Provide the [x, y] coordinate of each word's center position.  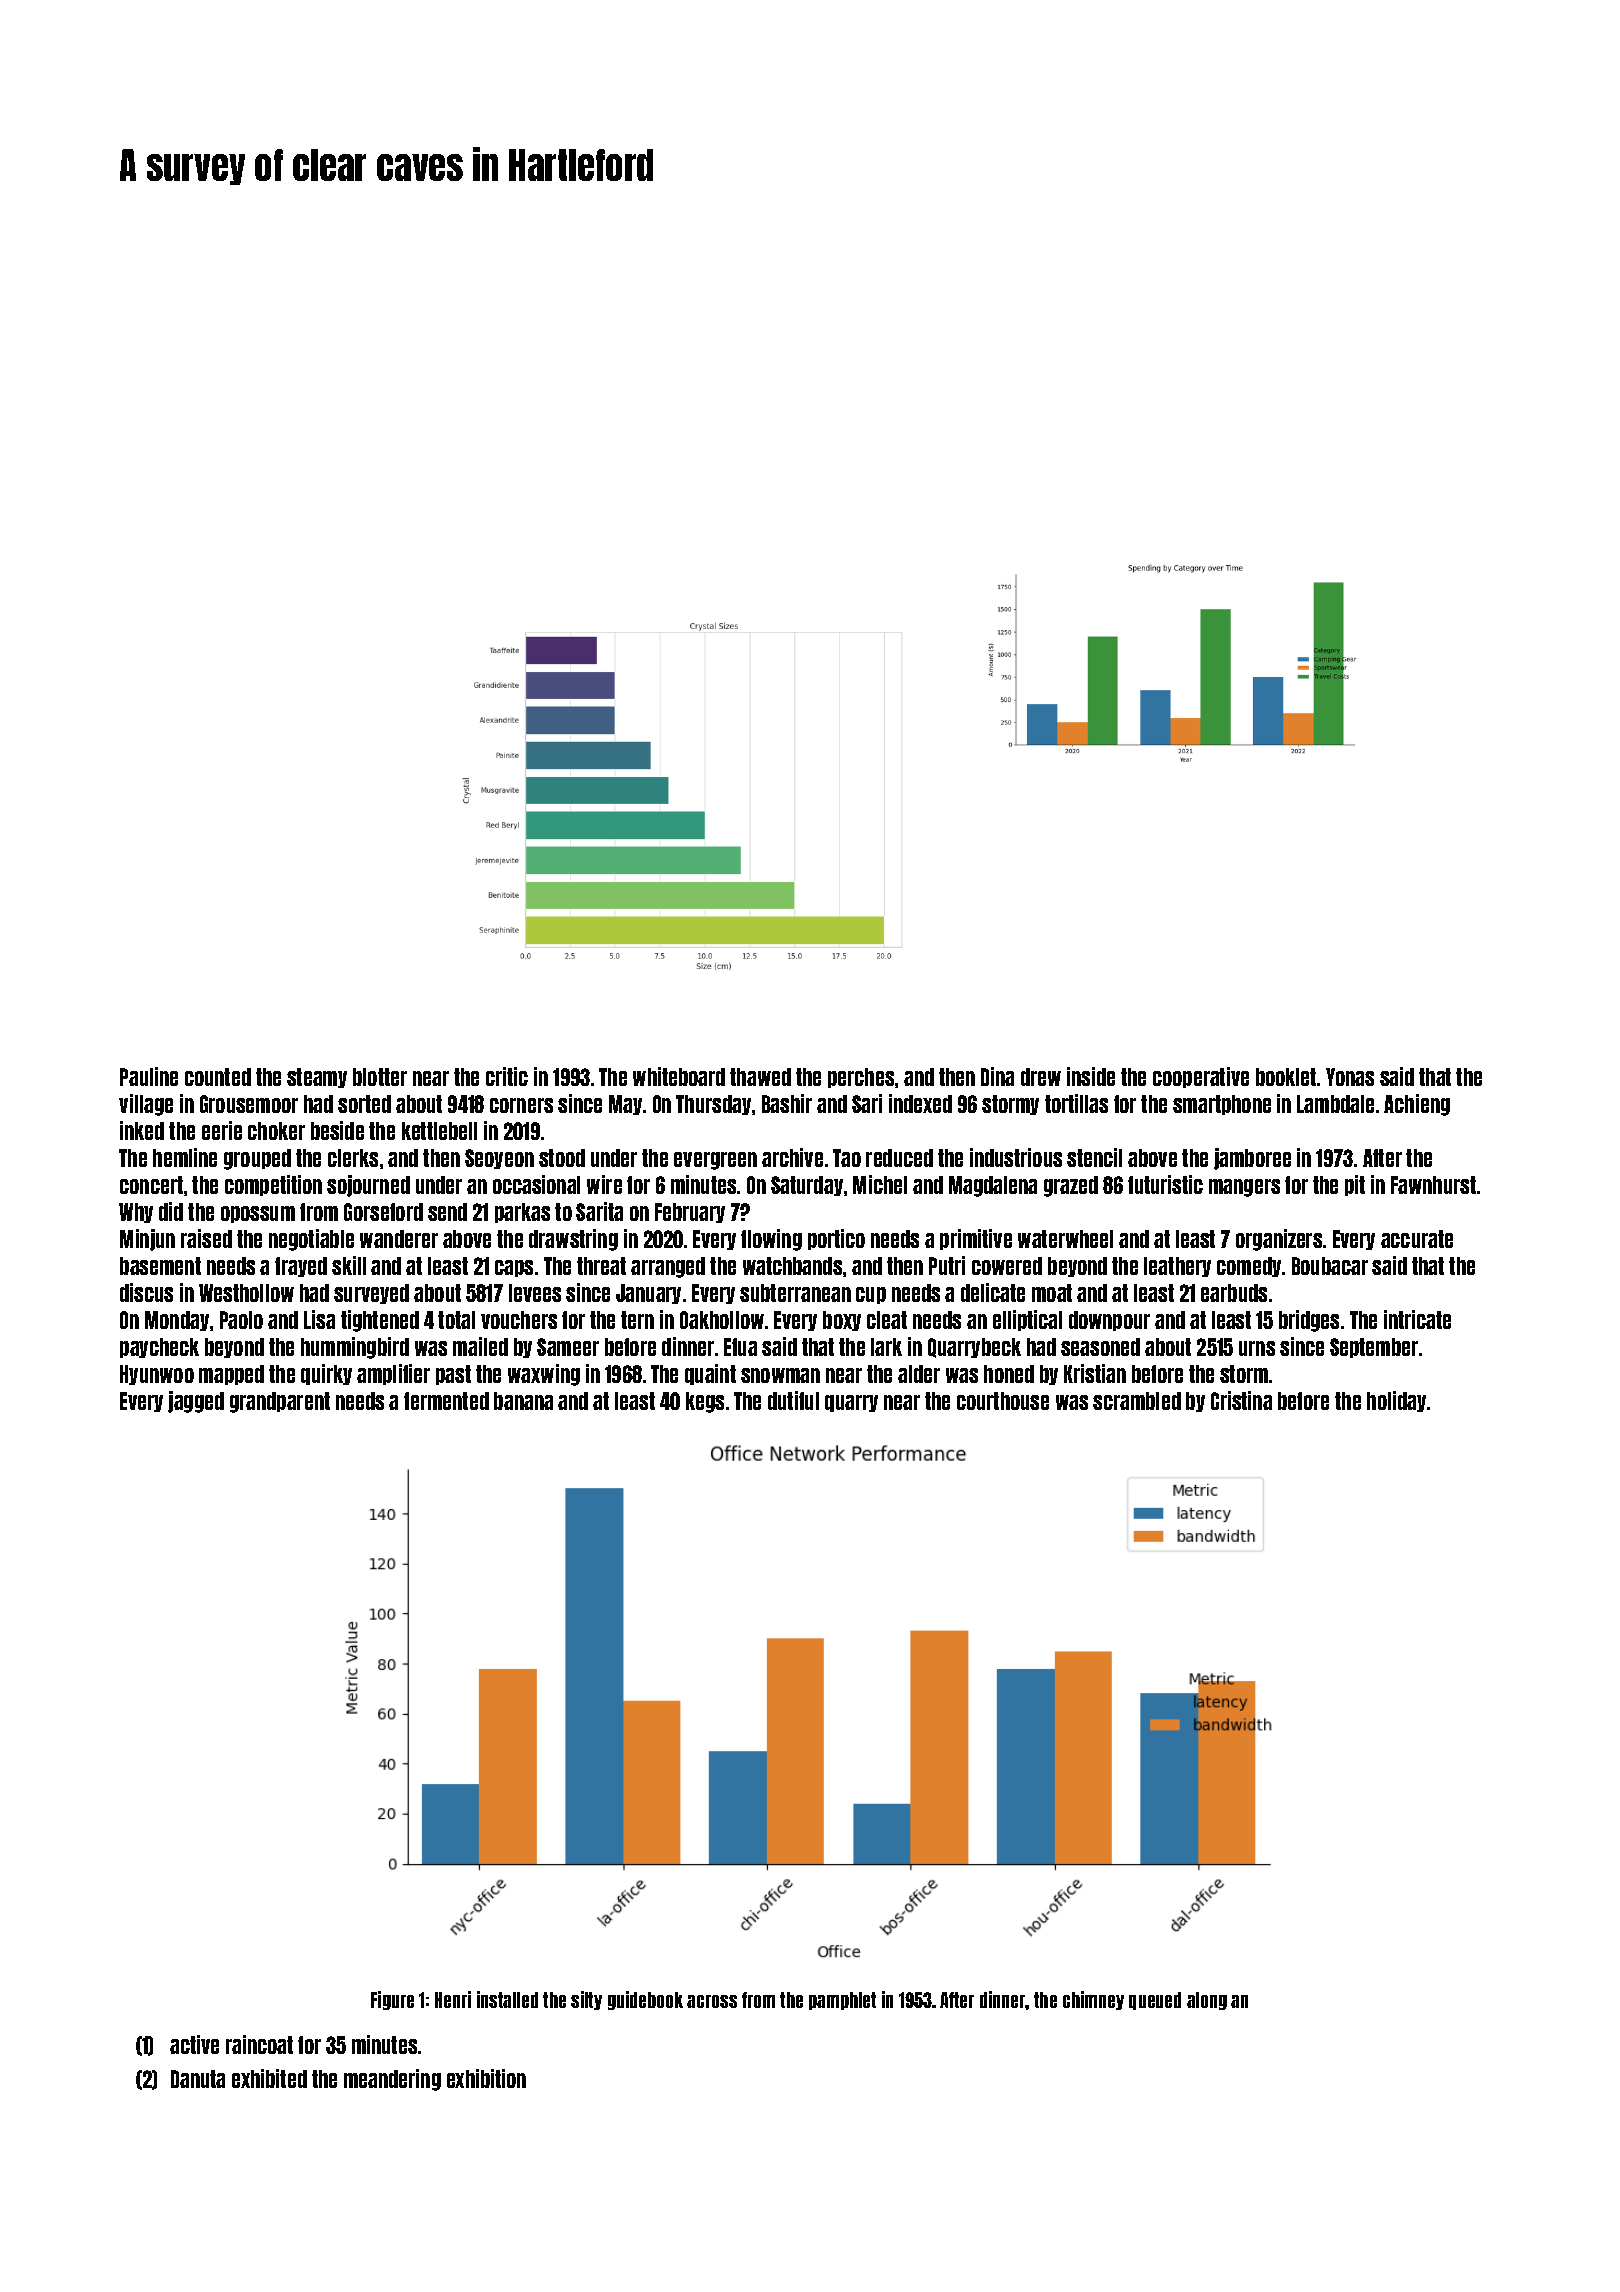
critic [507, 1076]
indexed [920, 1103]
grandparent [280, 1402]
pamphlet [842, 2001]
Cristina [1241, 1400]
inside [1091, 1076]
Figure [392, 2000]
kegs [705, 1402]
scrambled [1137, 1401]
